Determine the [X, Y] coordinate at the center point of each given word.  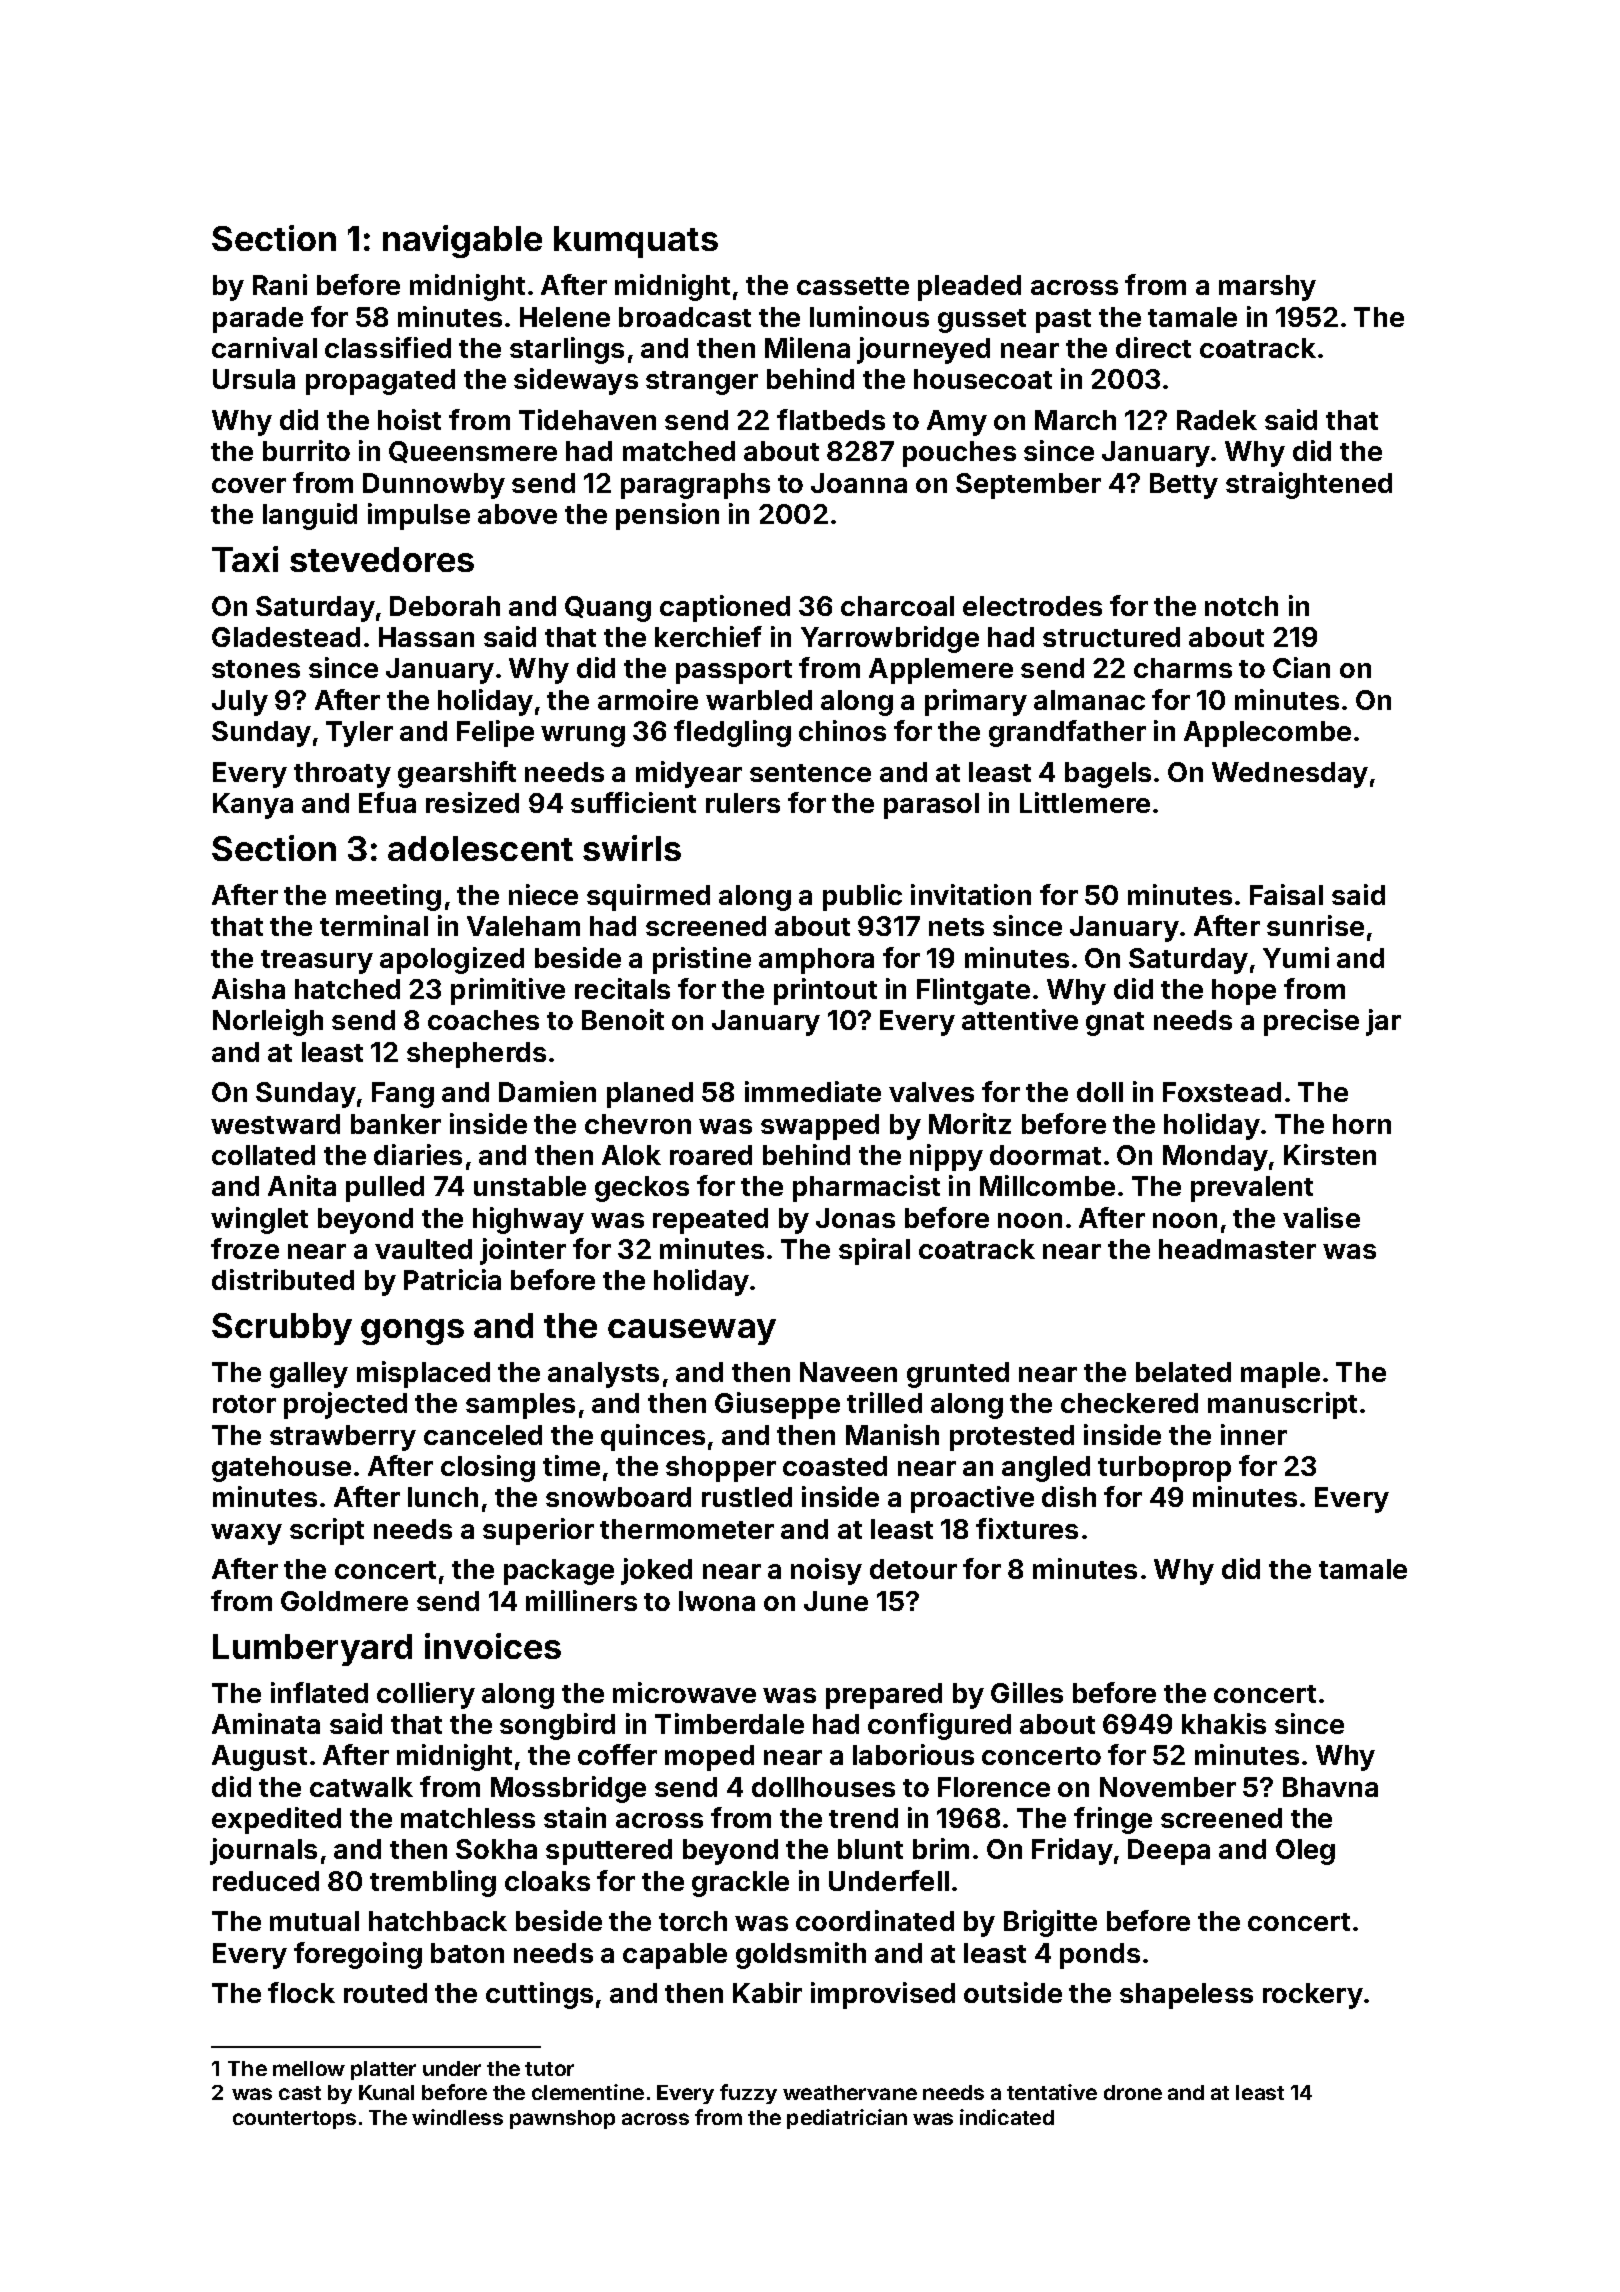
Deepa [1169, 1852]
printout [825, 991]
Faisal [1286, 894]
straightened [1309, 485]
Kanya [253, 806]
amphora [816, 961]
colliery [426, 1695]
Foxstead [1222, 1092]
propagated [380, 382]
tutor [549, 2069]
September [1028, 486]
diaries [418, 1154]
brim [941, 1848]
